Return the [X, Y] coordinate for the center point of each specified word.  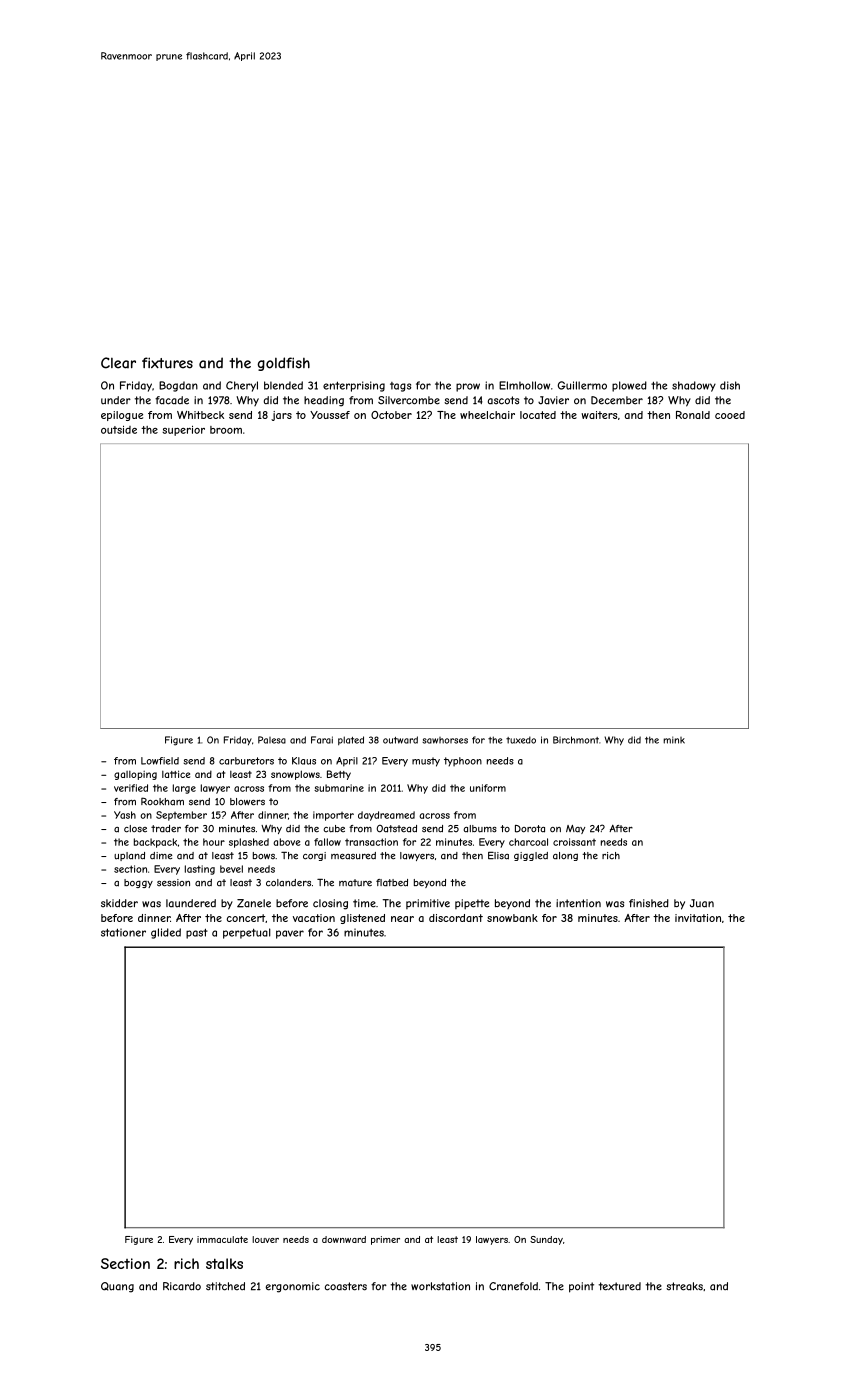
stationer [123, 932]
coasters [346, 1286]
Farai [322, 740]
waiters [599, 415]
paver [290, 934]
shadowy [694, 386]
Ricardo [182, 1286]
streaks [684, 1286]
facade [172, 400]
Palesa [272, 740]
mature [355, 882]
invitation [698, 918]
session [173, 883]
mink [674, 740]
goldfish [284, 364]
